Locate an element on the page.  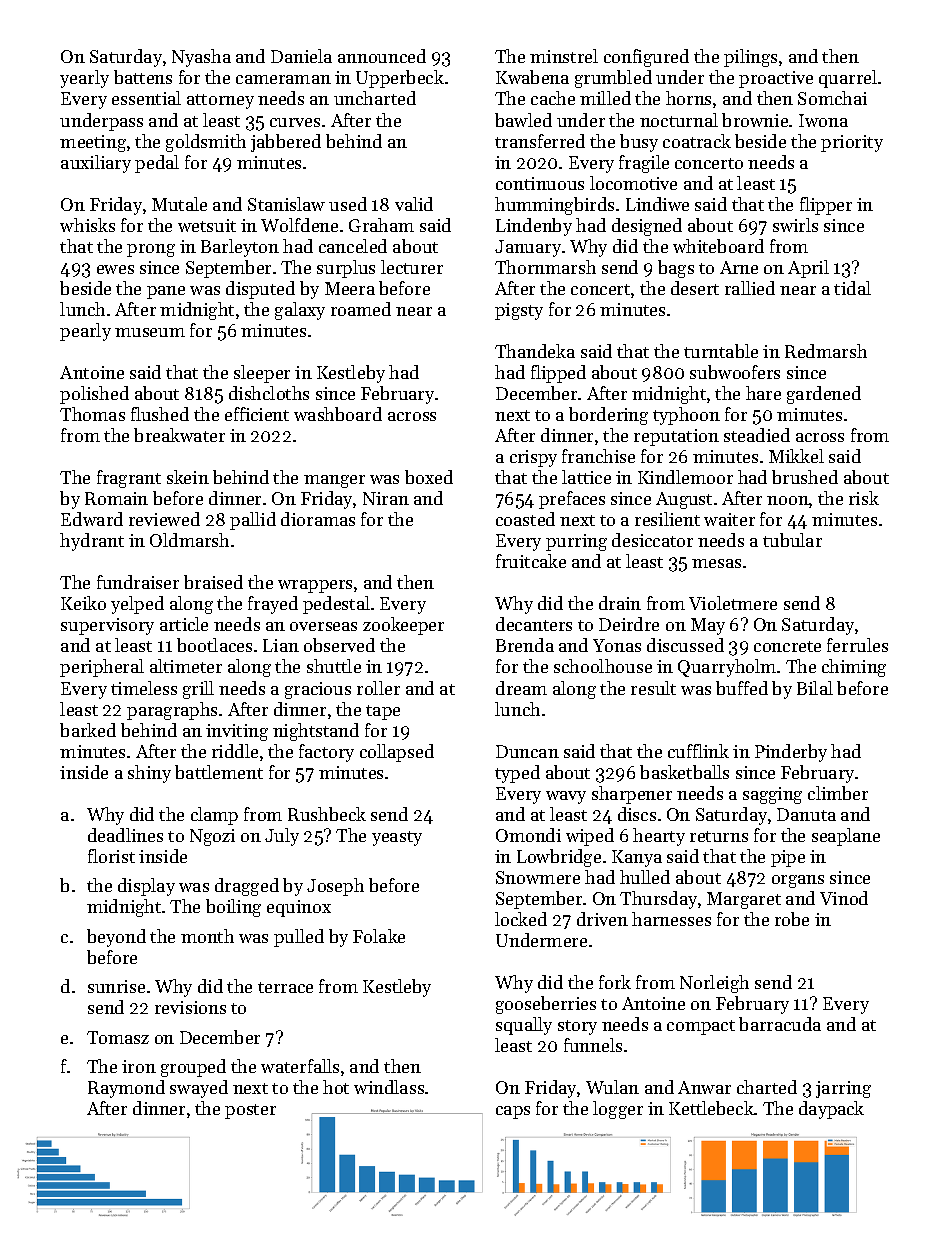
collapsed is located at coordinates (397, 753).
